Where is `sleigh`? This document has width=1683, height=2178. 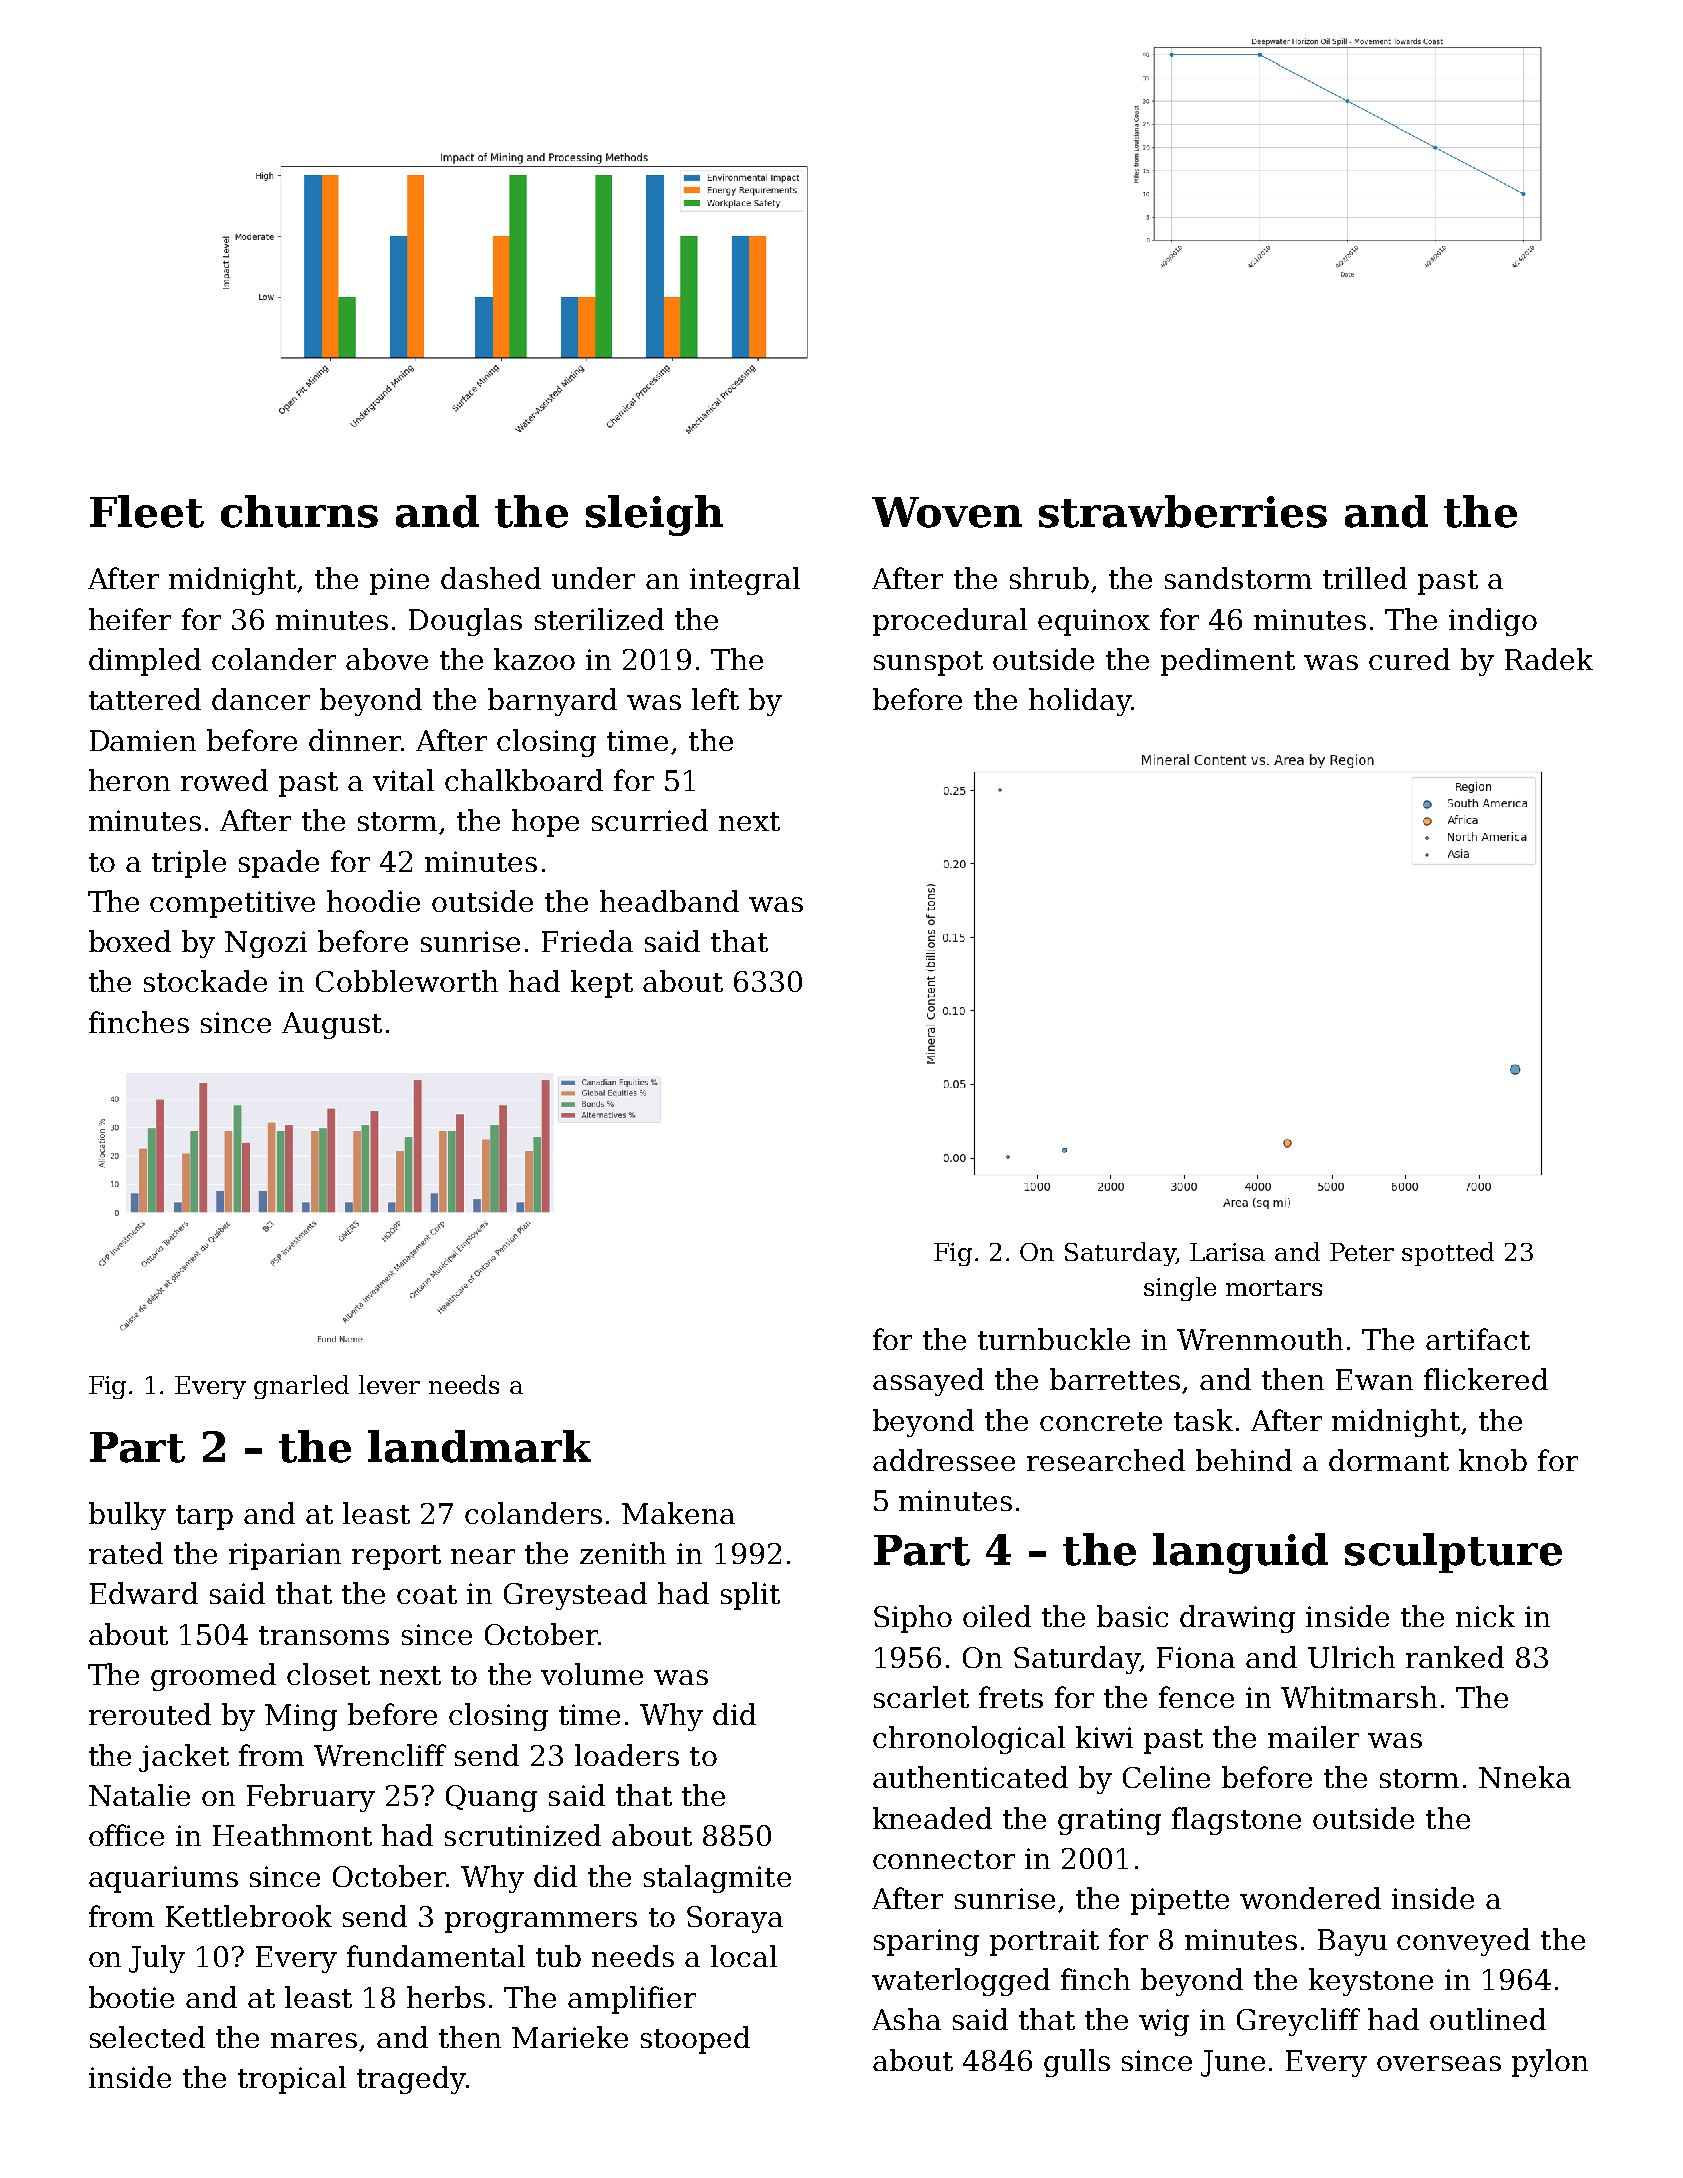 sleigh is located at coordinates (654, 515).
